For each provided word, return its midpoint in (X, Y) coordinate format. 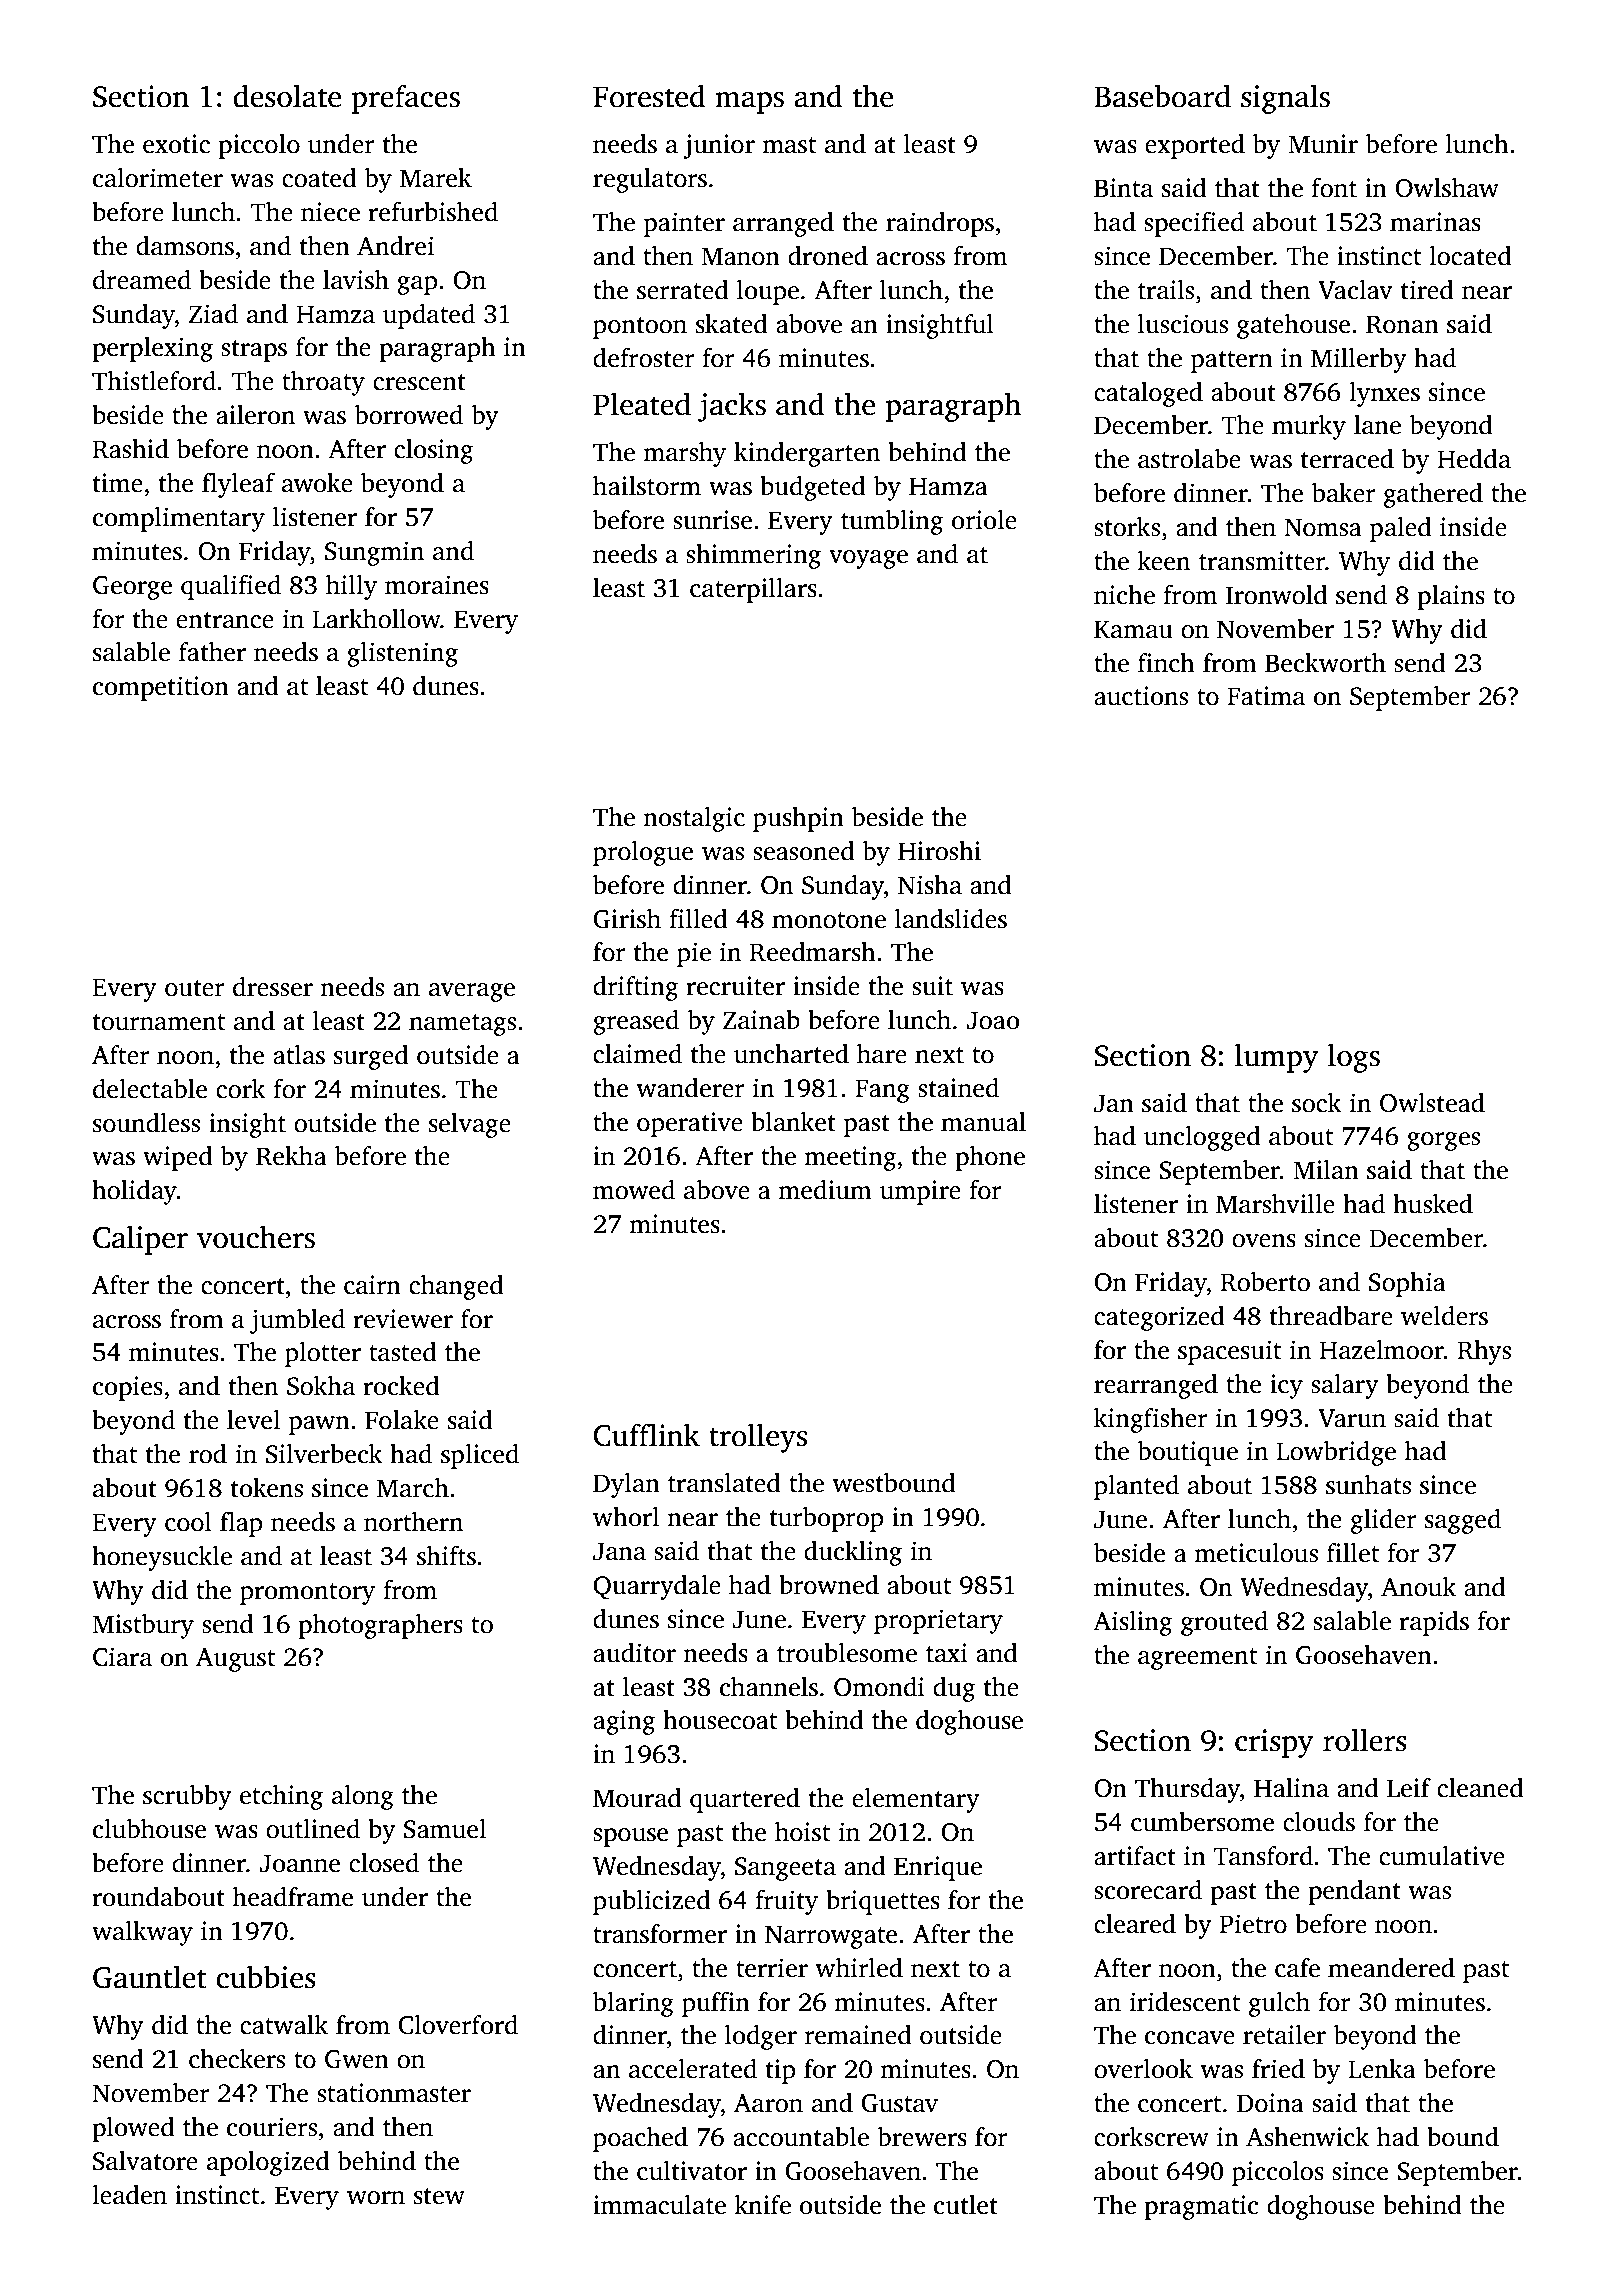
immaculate (659, 2205)
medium (825, 1190)
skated (732, 324)
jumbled (297, 1321)
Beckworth (1325, 663)
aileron (255, 415)
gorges (1443, 1141)
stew (439, 2196)
